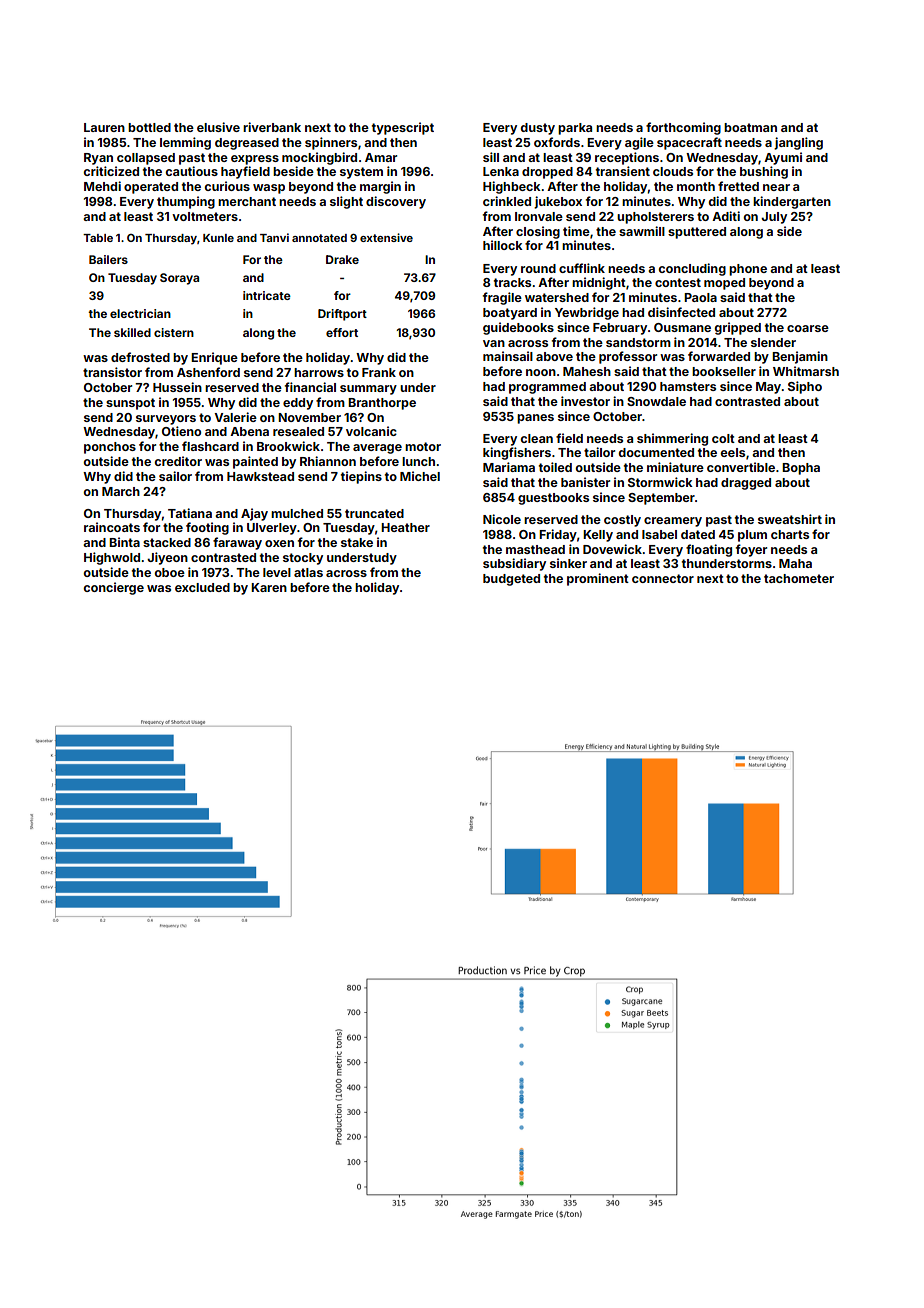  I want to click on programmed, so click(547, 388).
